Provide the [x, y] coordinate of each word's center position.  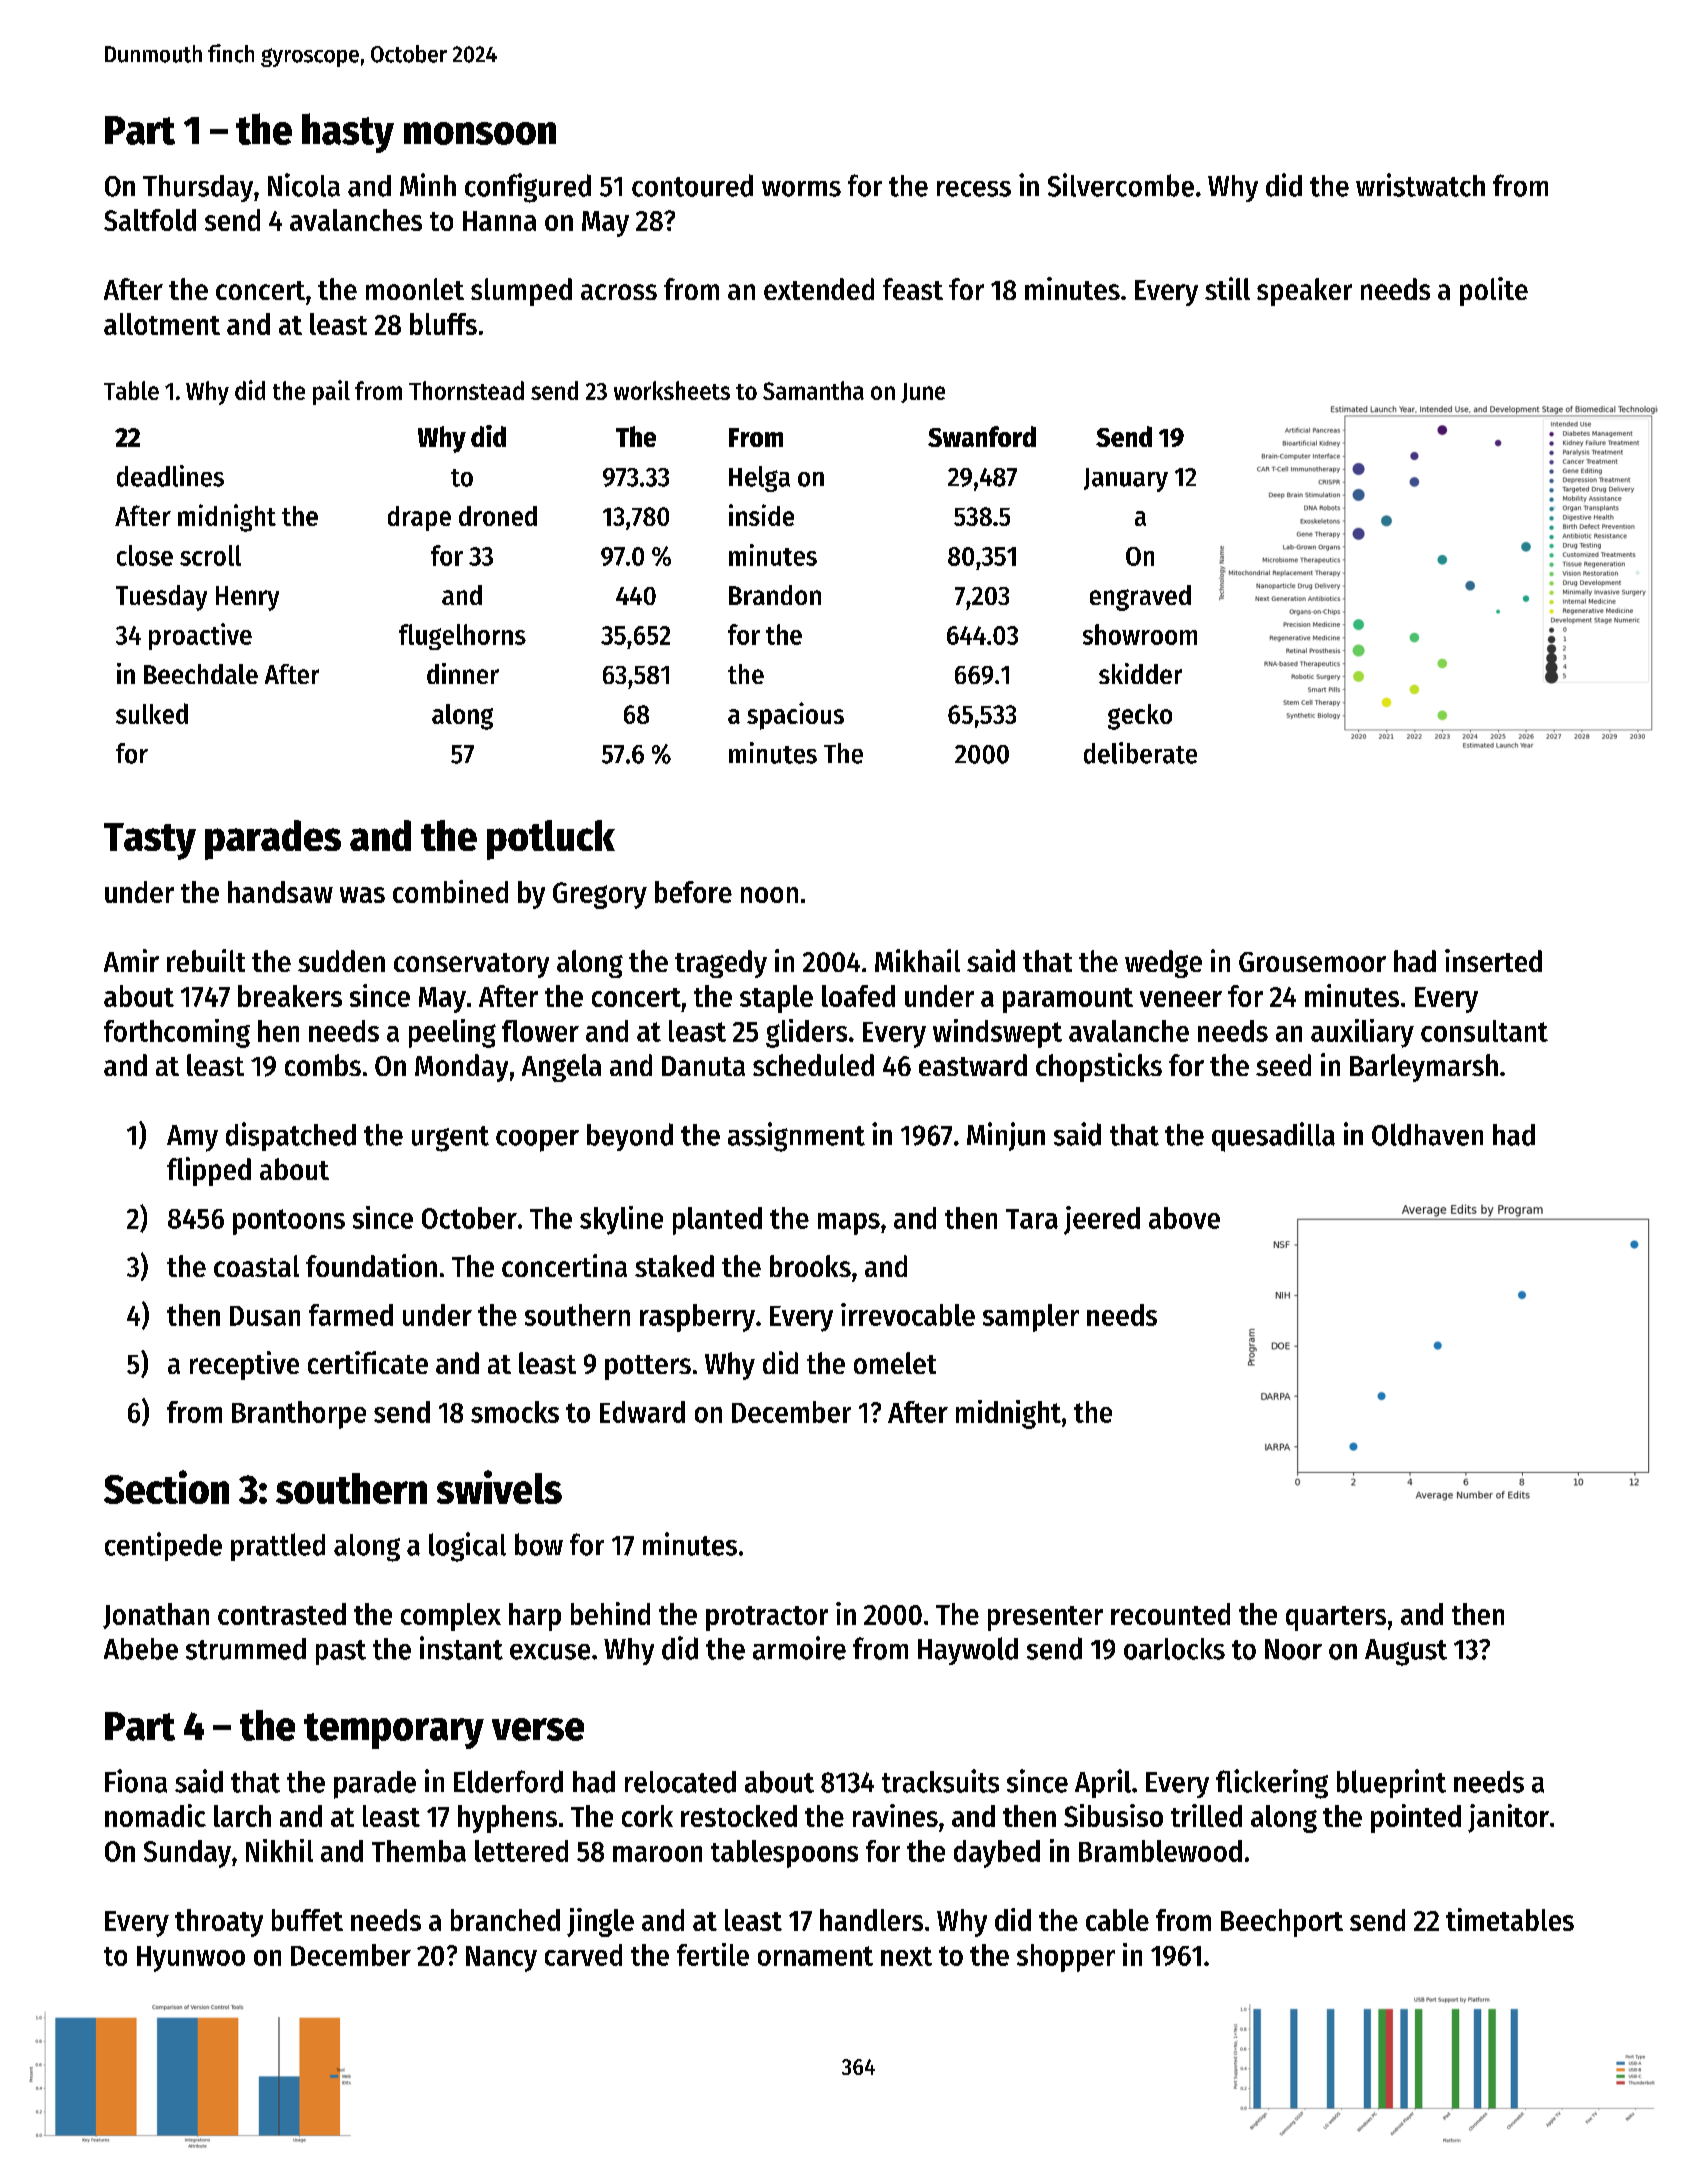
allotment [162, 324]
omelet [895, 1363]
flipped [209, 1171]
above [1184, 1218]
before [693, 892]
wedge [1163, 964]
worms [801, 189]
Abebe [141, 1649]
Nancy [501, 1959]
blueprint [1391, 1783]
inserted [1493, 960]
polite [1494, 291]
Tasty [150, 841]
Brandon [775, 595]
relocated [680, 1782]
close [145, 555]
